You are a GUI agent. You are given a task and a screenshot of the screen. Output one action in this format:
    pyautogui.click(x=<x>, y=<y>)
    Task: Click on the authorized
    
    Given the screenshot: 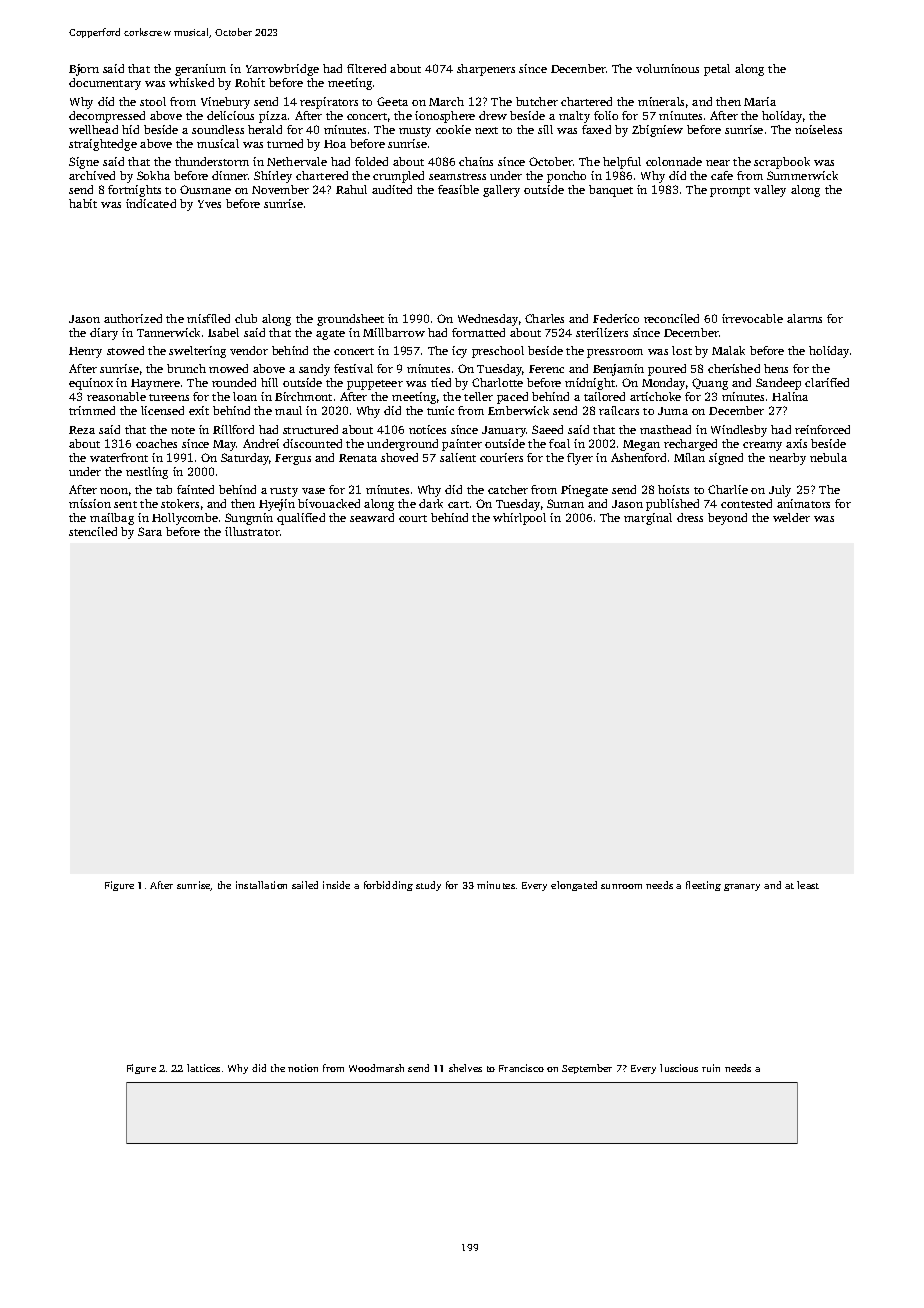 What is the action you would take?
    pyautogui.click(x=133, y=318)
